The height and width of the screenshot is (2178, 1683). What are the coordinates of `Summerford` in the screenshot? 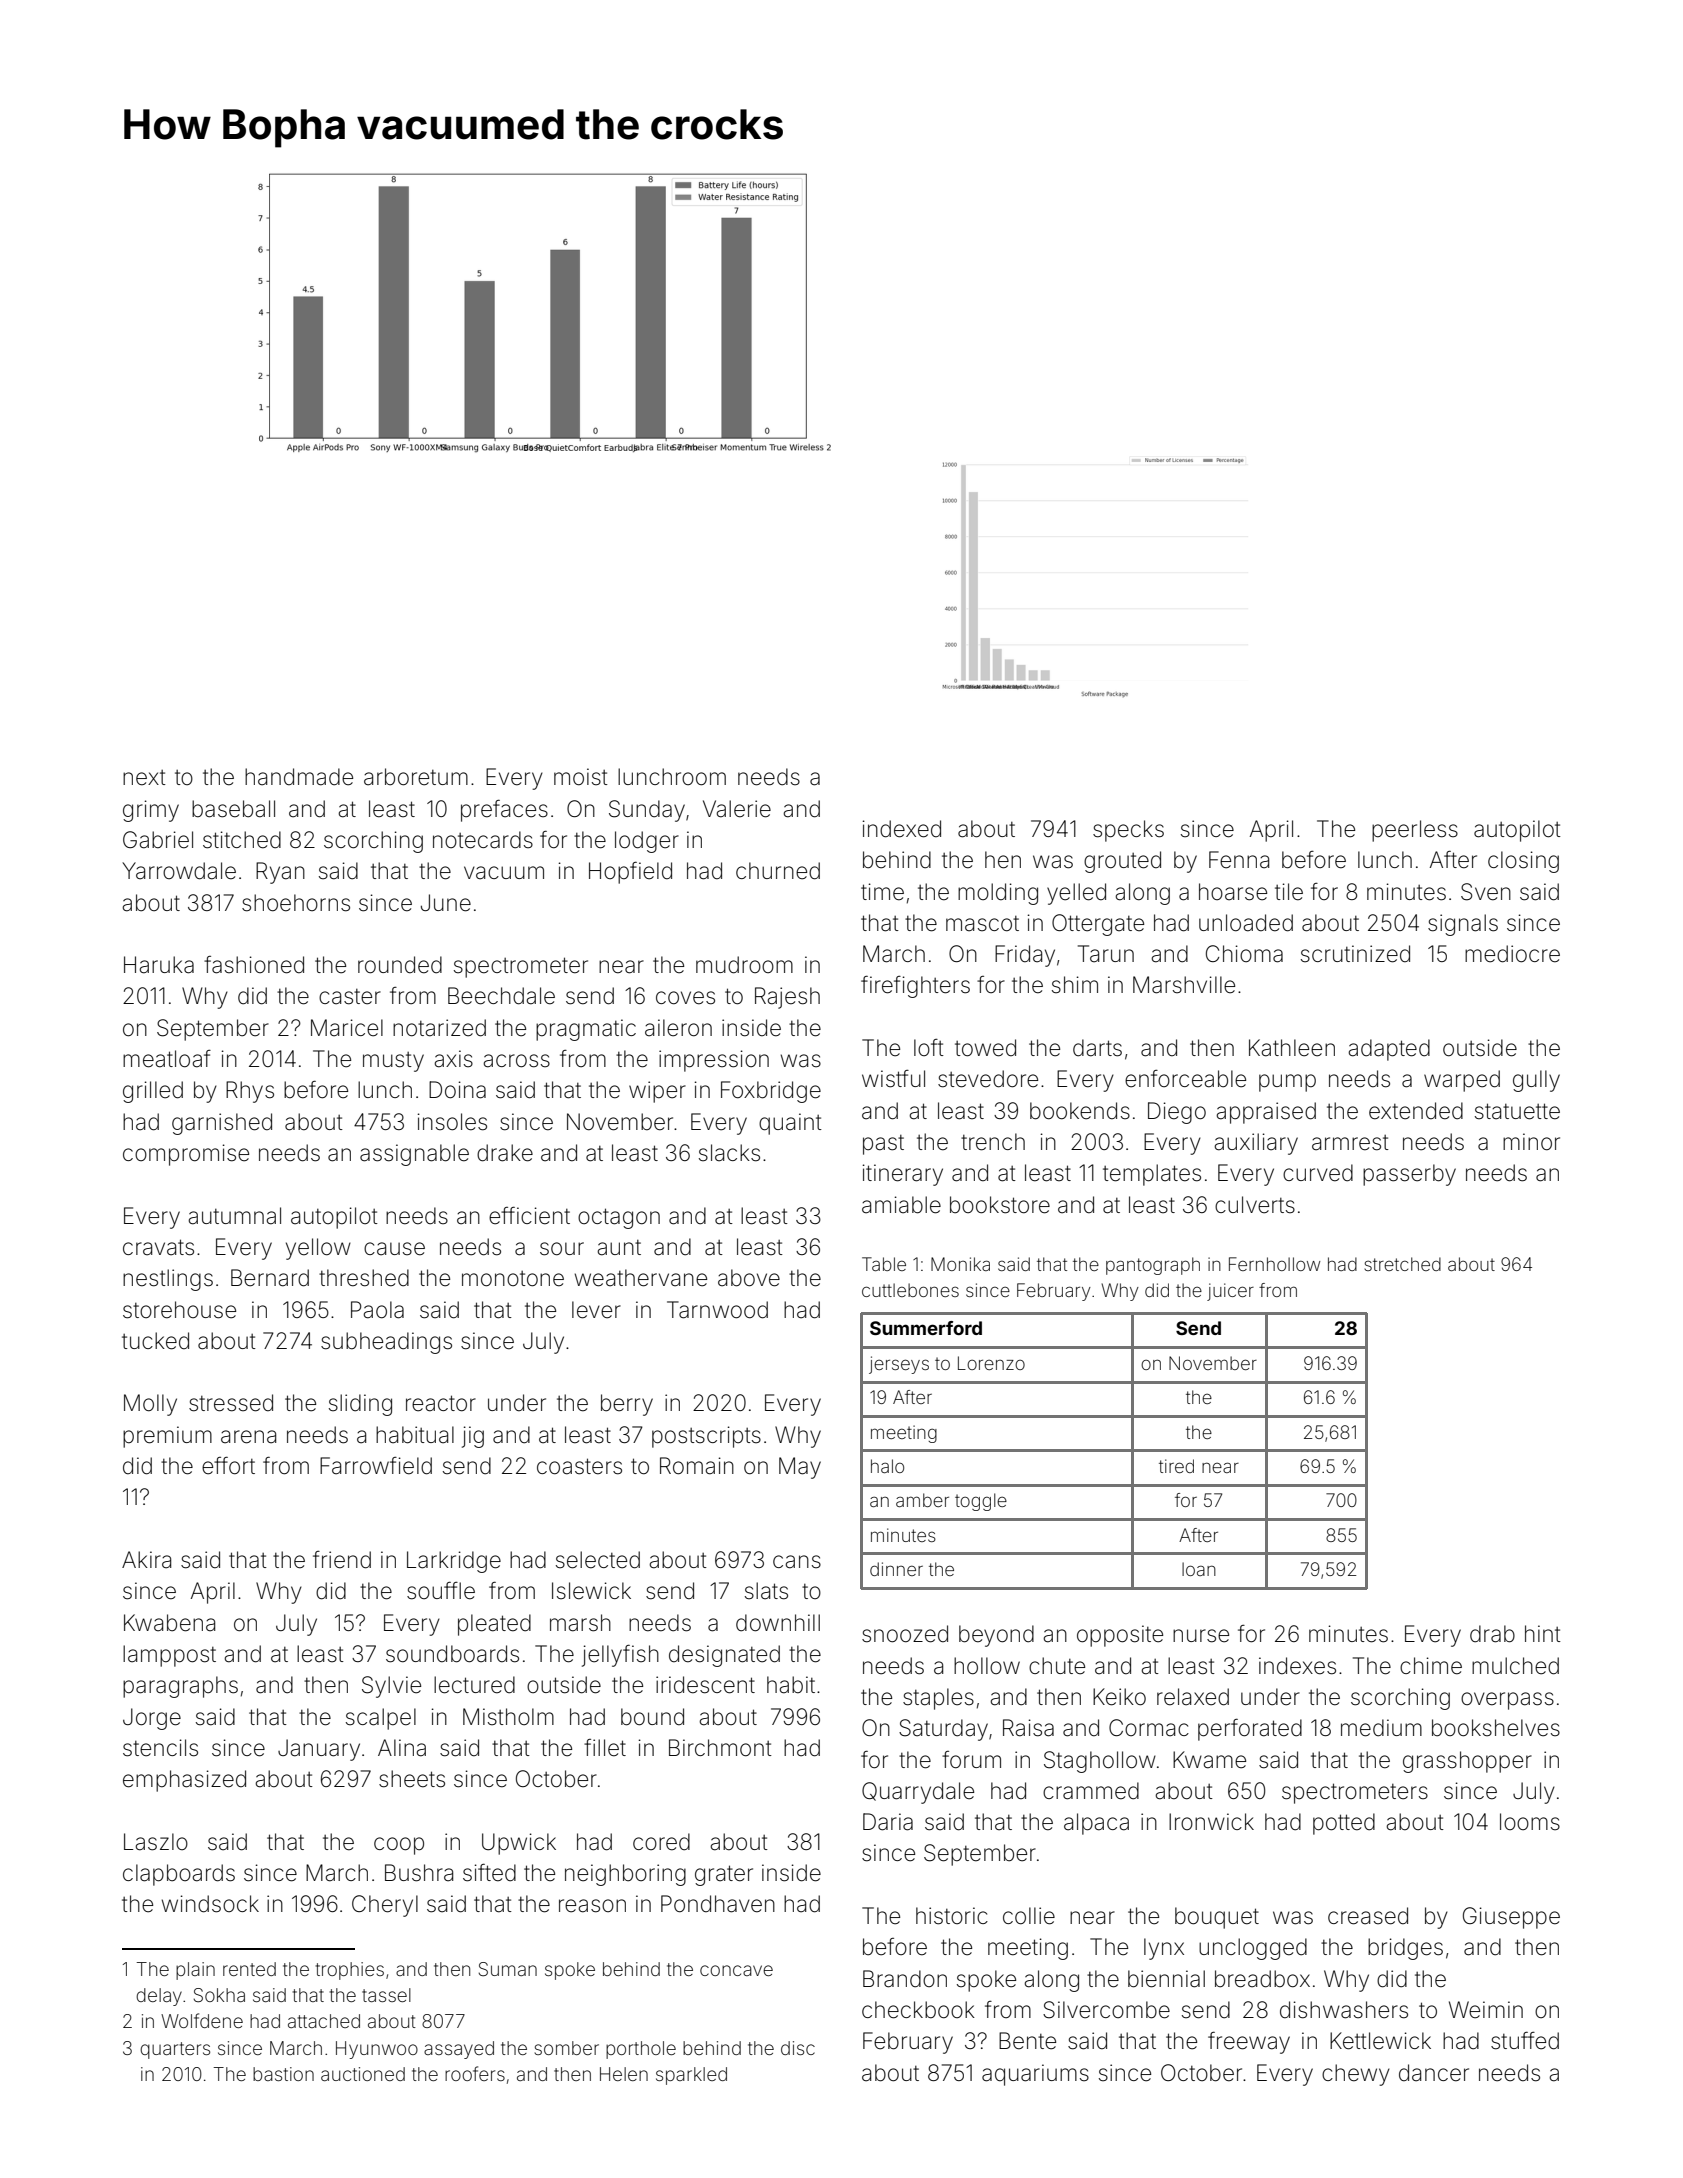 It's located at (926, 1328).
